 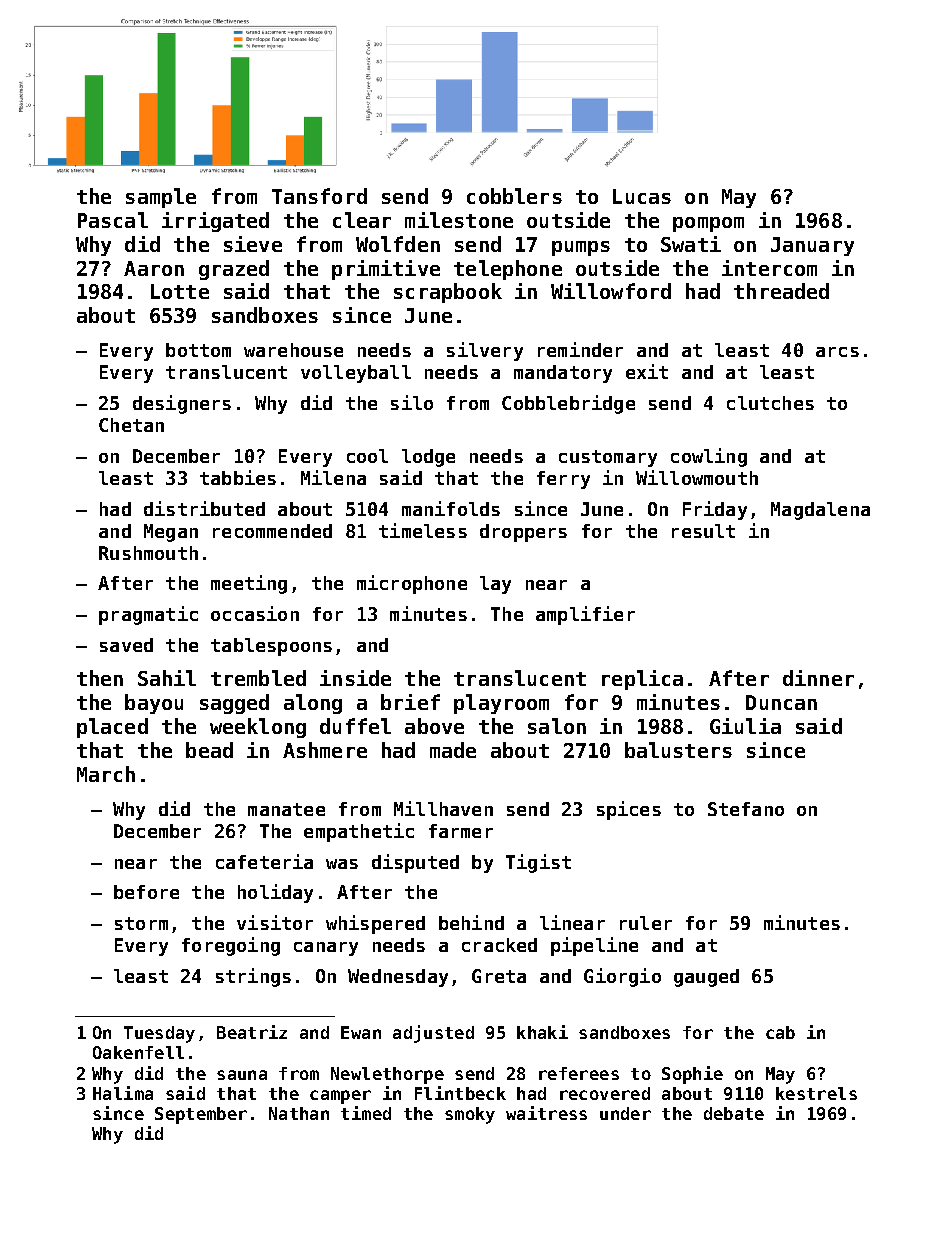 What do you see at coordinates (642, 196) in the document?
I see `Lucas` at bounding box center [642, 196].
